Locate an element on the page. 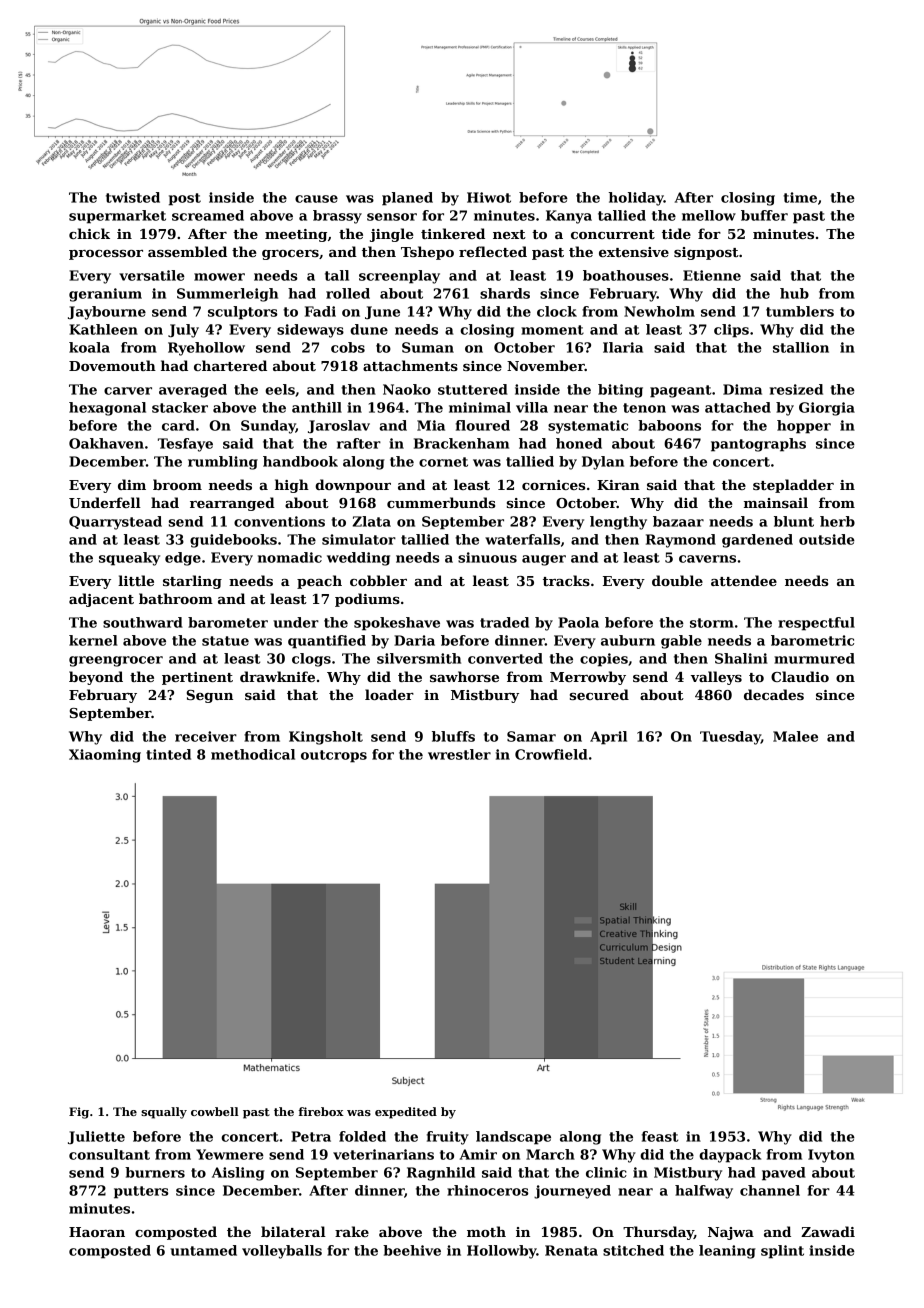  holiday is located at coordinates (636, 199).
